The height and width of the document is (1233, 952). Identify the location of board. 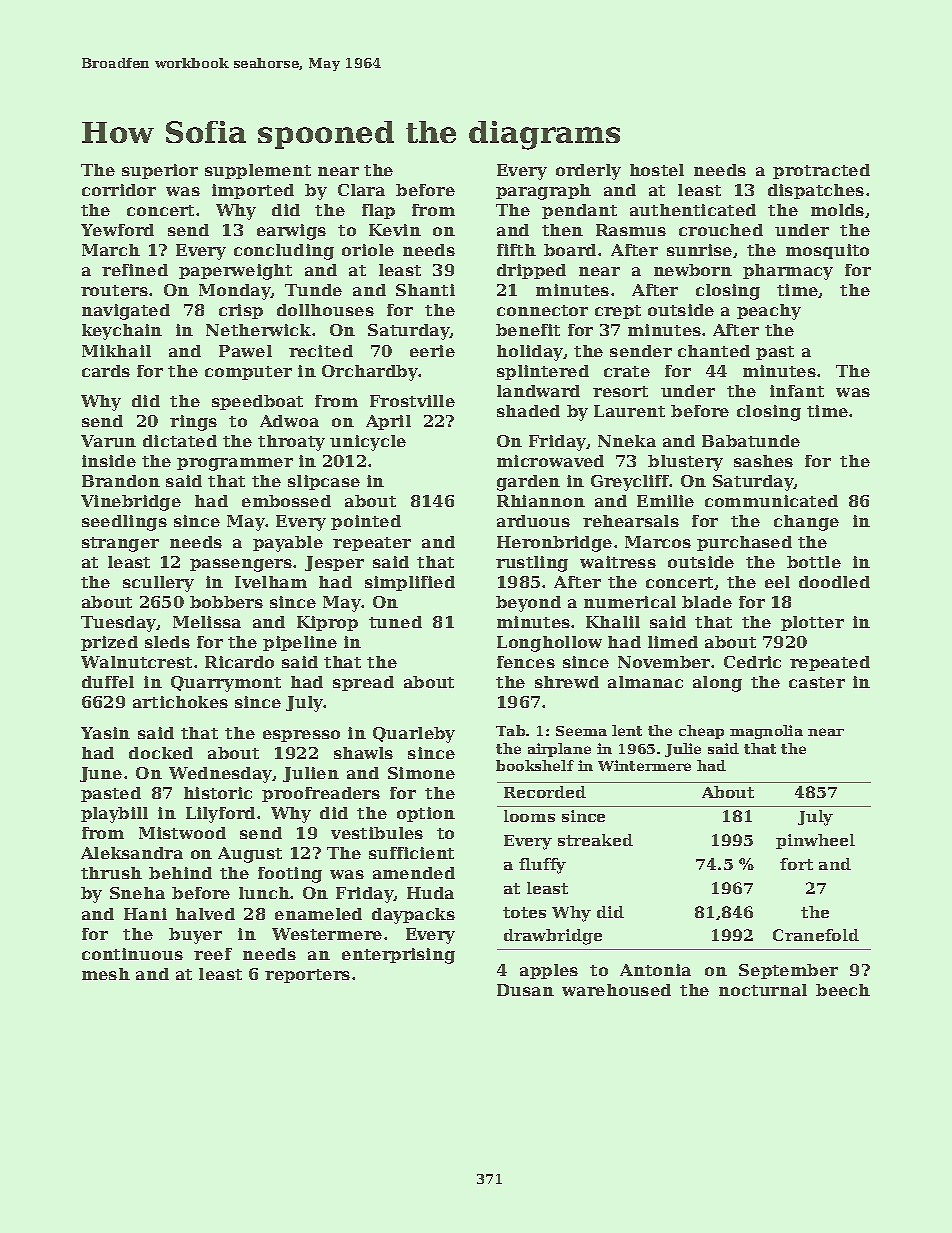
(570, 250).
